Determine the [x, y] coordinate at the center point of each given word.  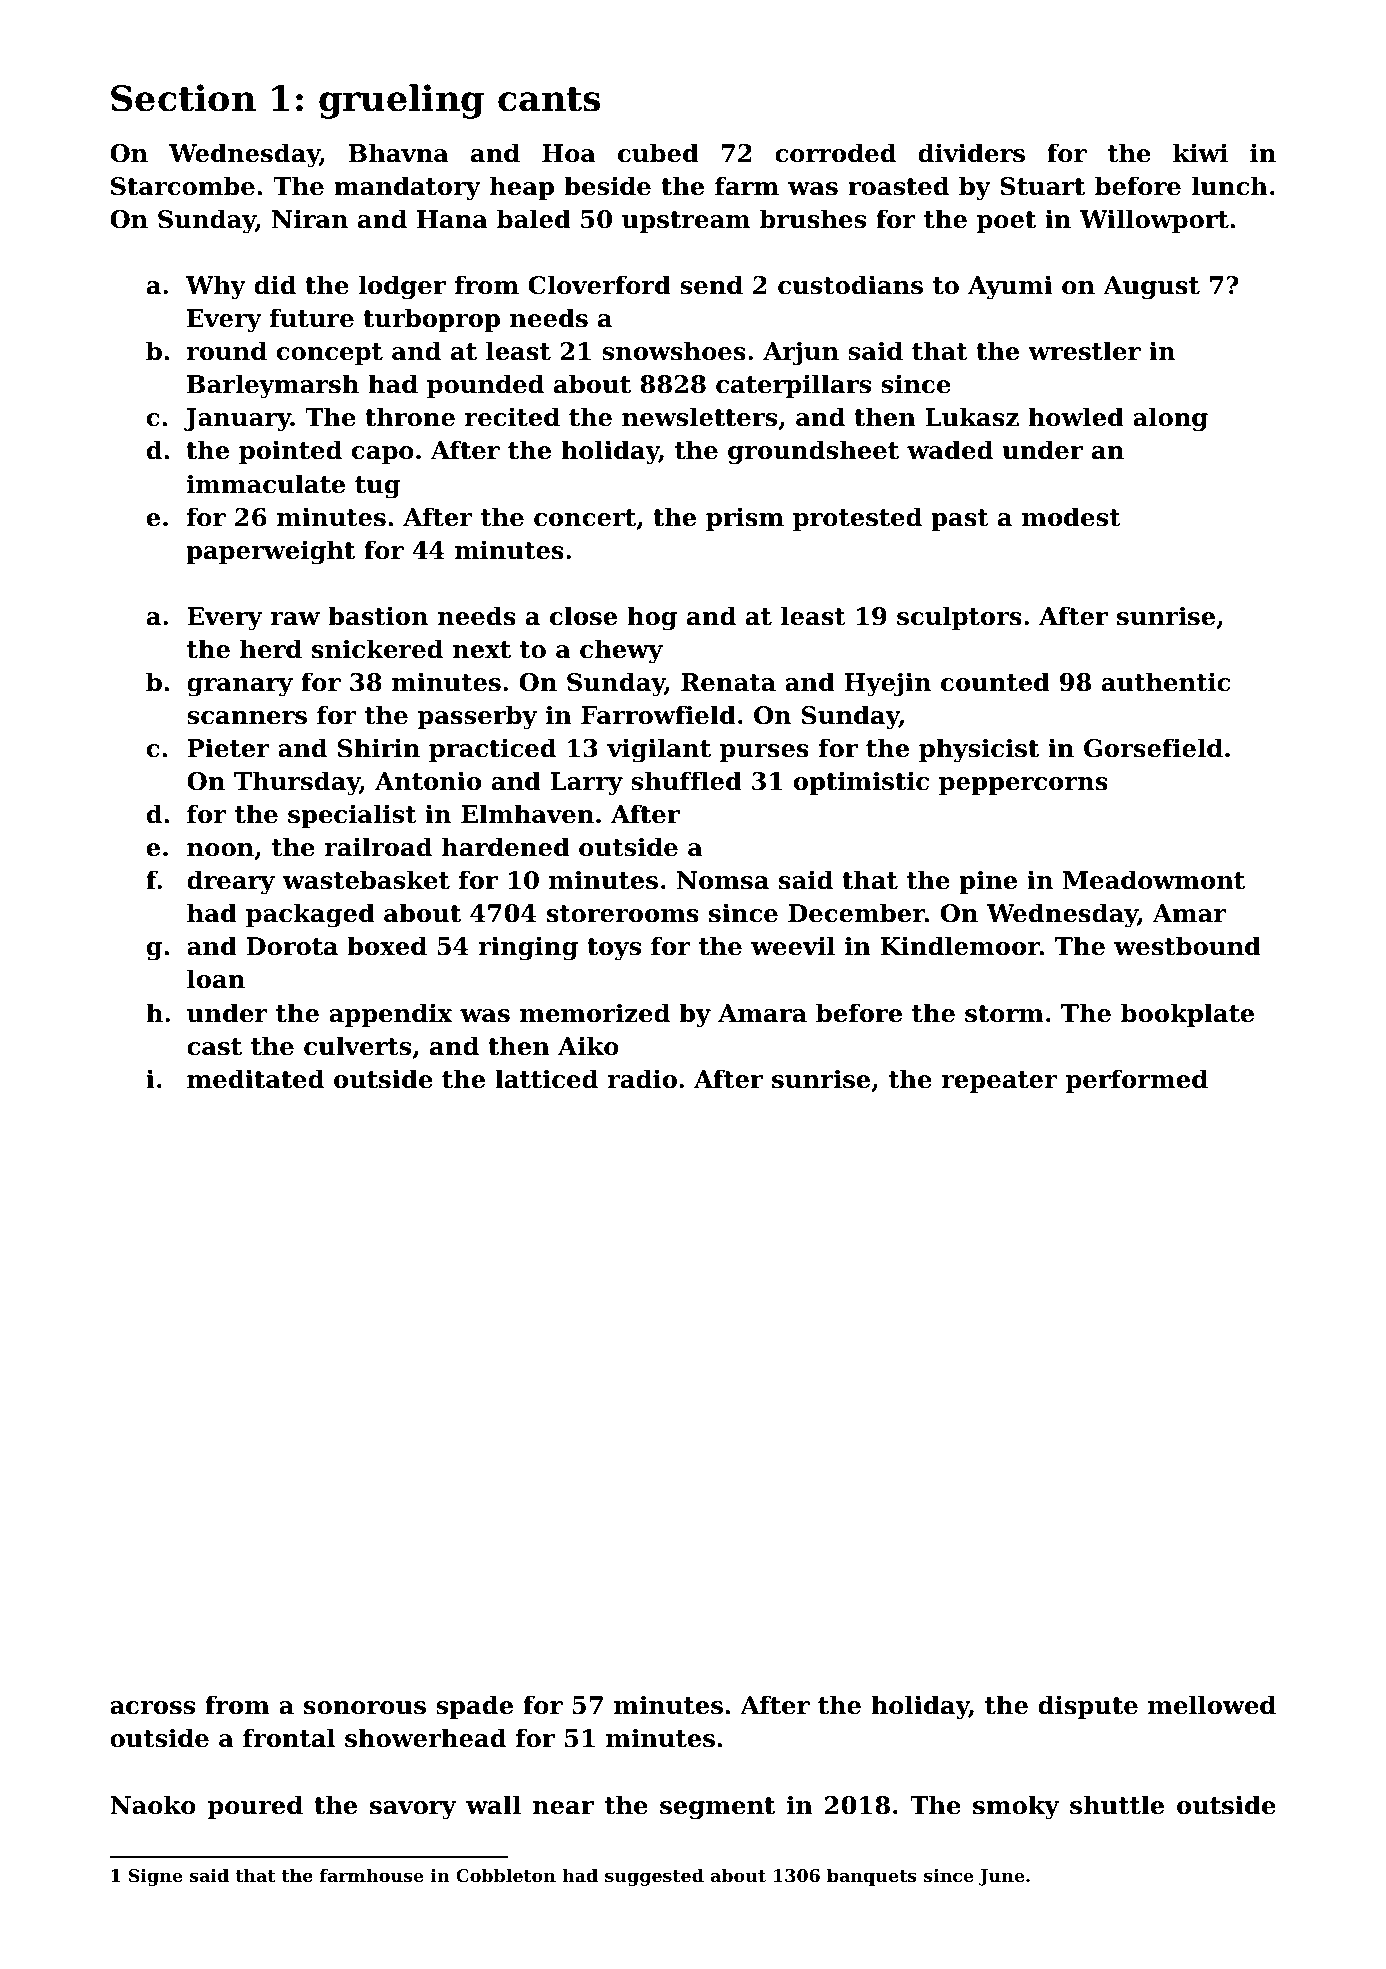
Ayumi [1010, 287]
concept [330, 354]
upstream [686, 222]
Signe [156, 1877]
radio [642, 1079]
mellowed [1212, 1705]
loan [216, 979]
